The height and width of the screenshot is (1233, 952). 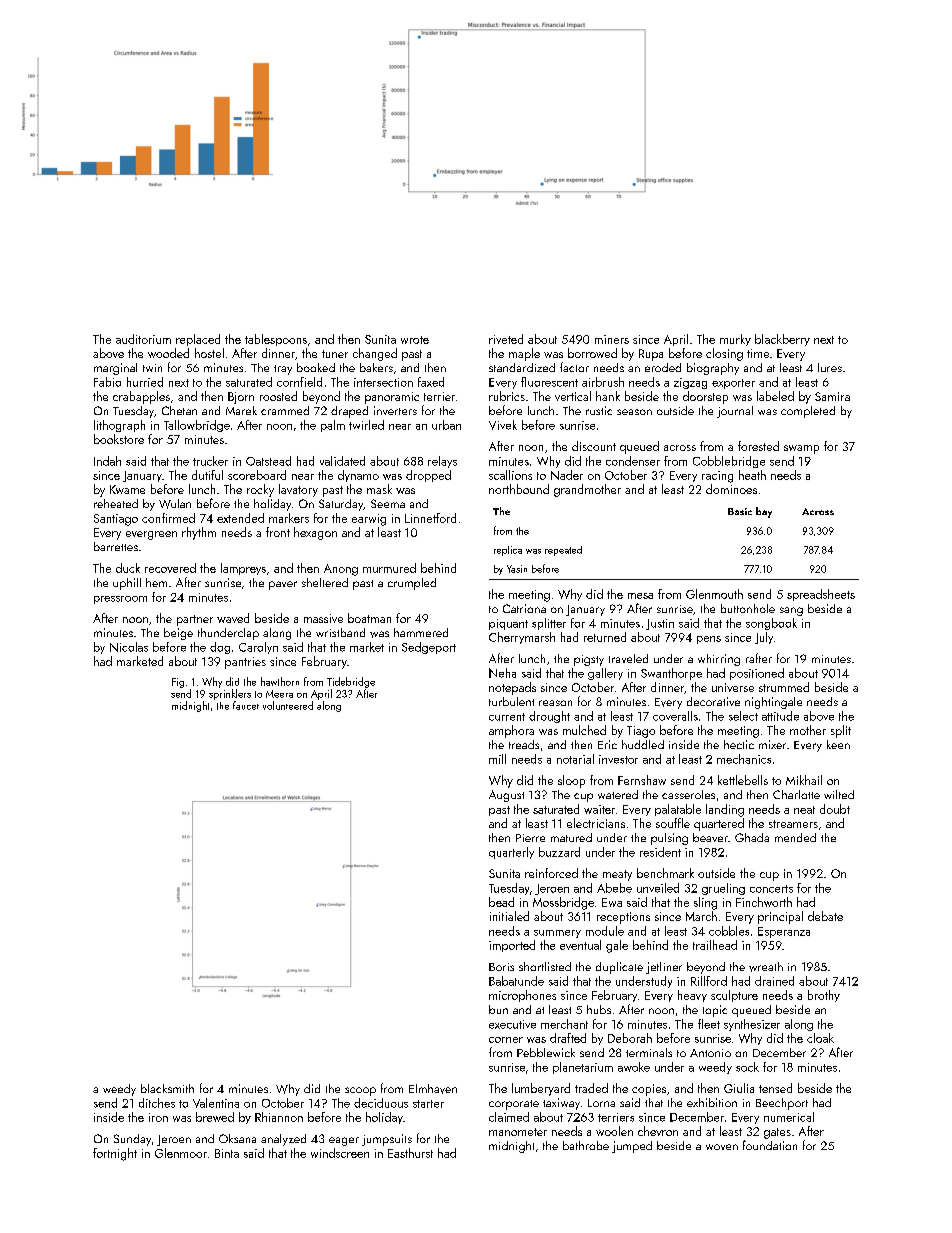 What do you see at coordinates (258, 648) in the screenshot?
I see `Carolyn` at bounding box center [258, 648].
